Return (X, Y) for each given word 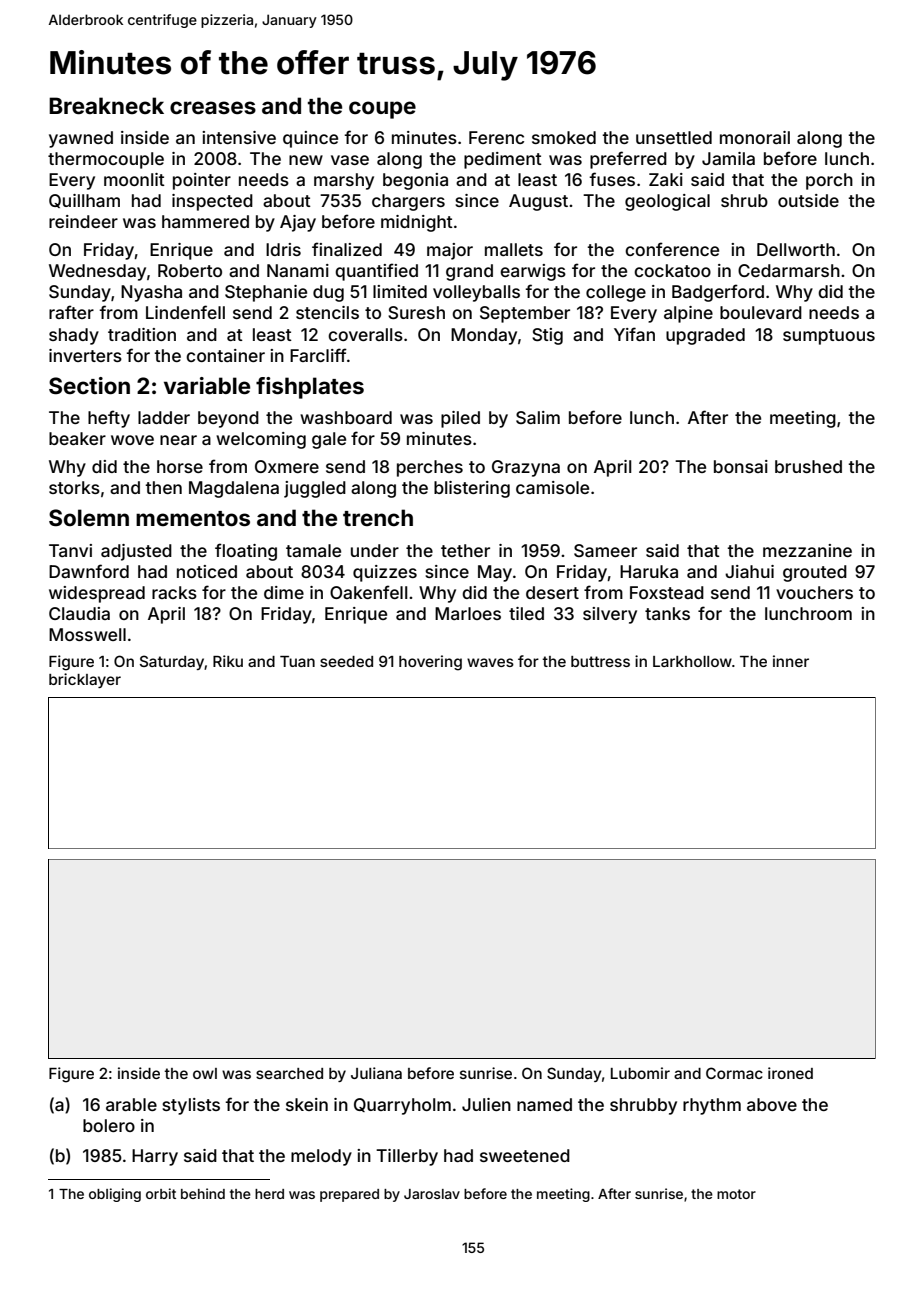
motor (736, 1194)
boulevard (761, 312)
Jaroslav (432, 1194)
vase (350, 160)
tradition (142, 334)
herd (269, 1194)
